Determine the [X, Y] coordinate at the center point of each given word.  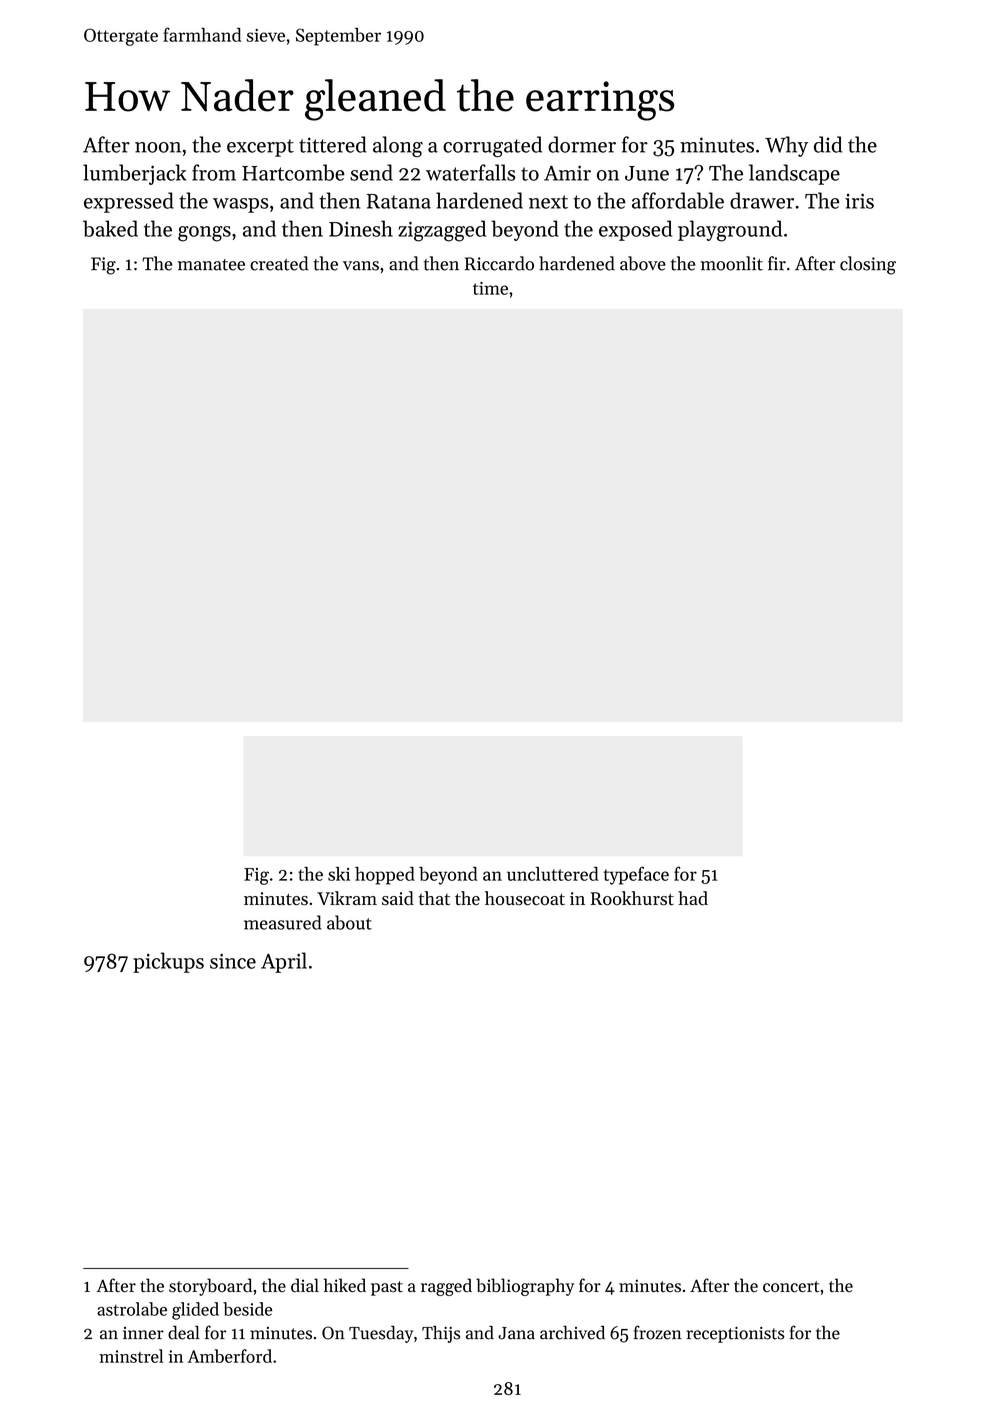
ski [339, 874]
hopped [385, 876]
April [284, 962]
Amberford [229, 1356]
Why [786, 146]
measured [282, 922]
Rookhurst [632, 898]
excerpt [260, 148]
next [548, 202]
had [693, 898]
